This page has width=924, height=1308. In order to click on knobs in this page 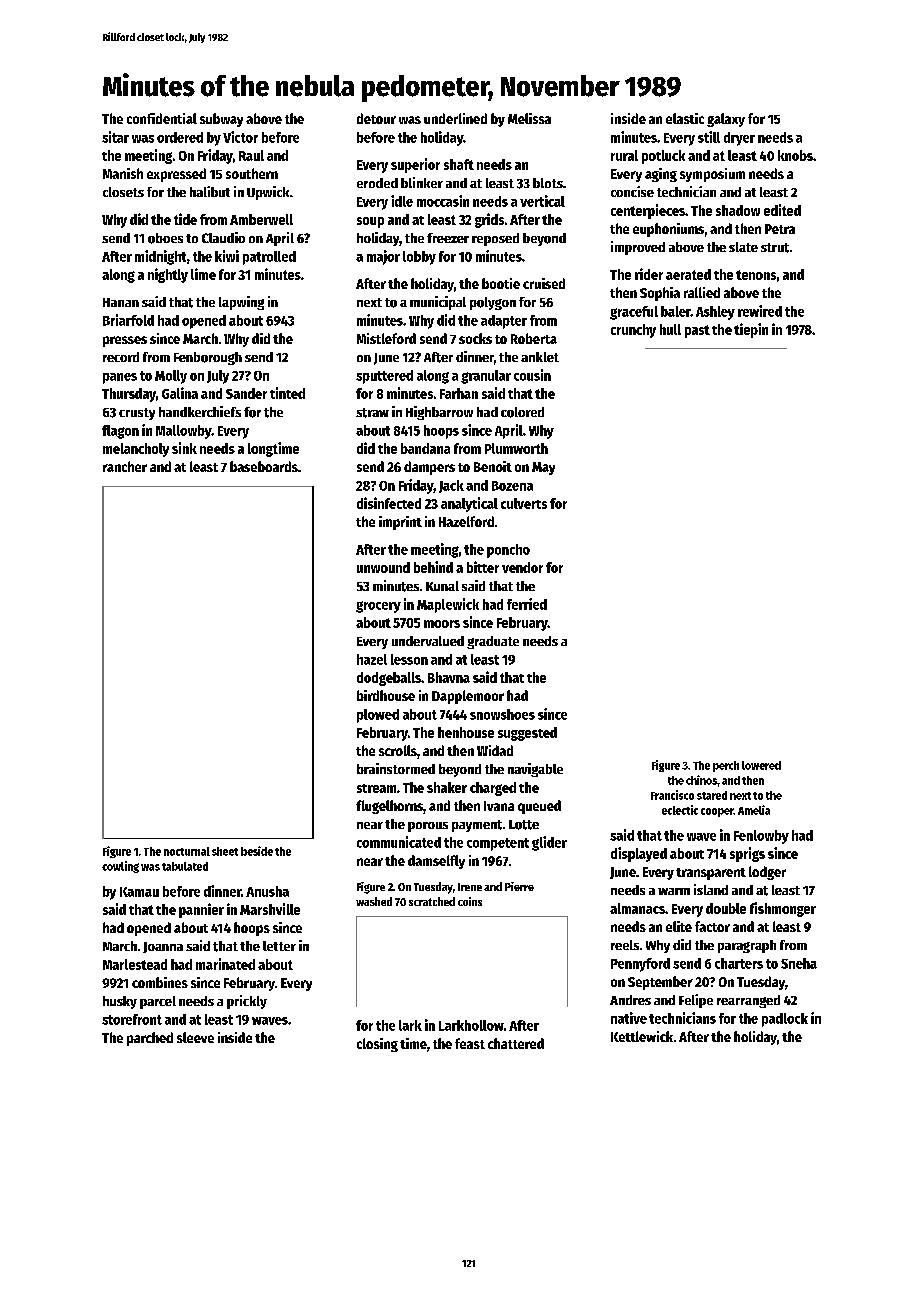, I will do `click(795, 155)`.
